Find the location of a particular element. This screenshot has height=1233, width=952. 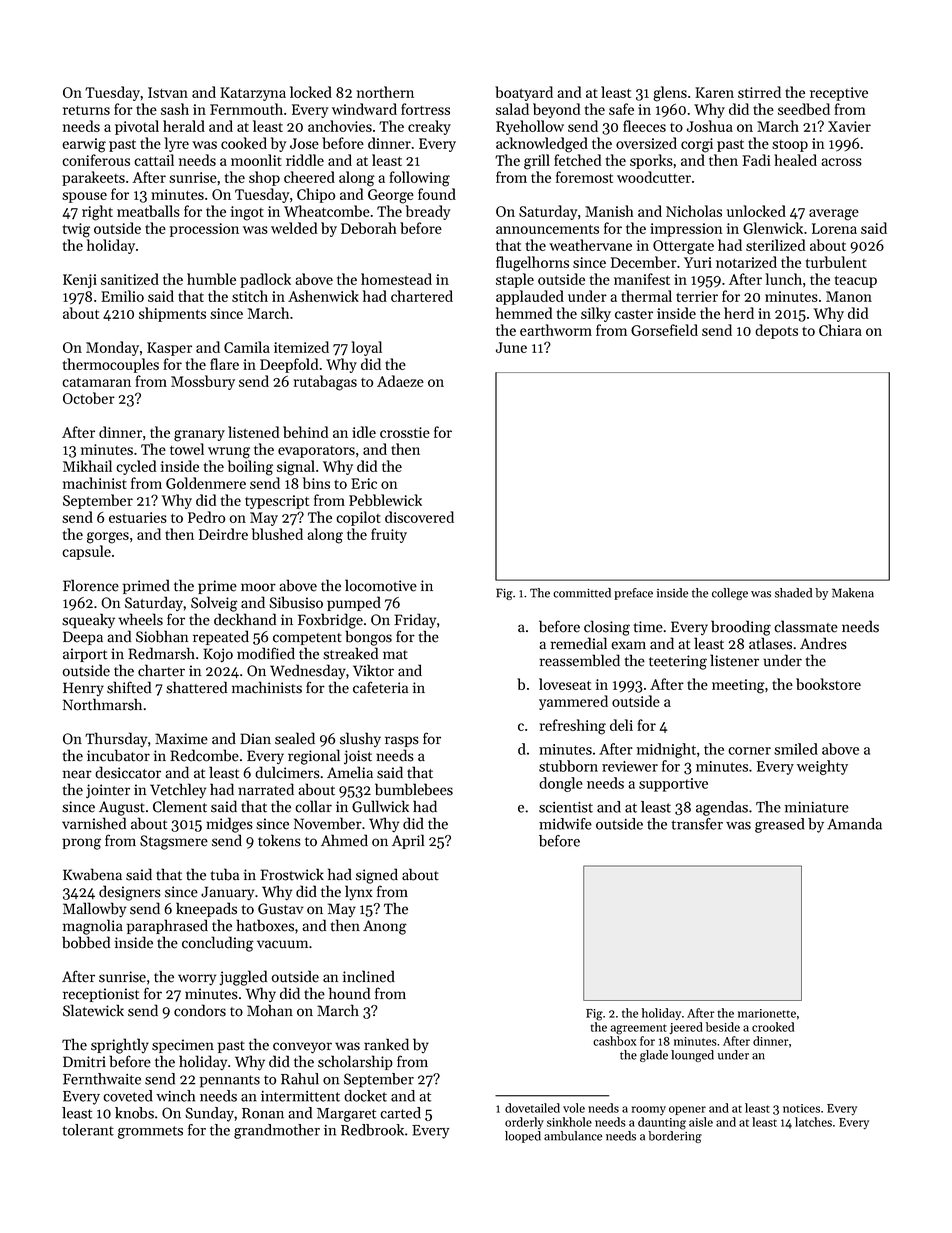

Gorsefield is located at coordinates (664, 330).
